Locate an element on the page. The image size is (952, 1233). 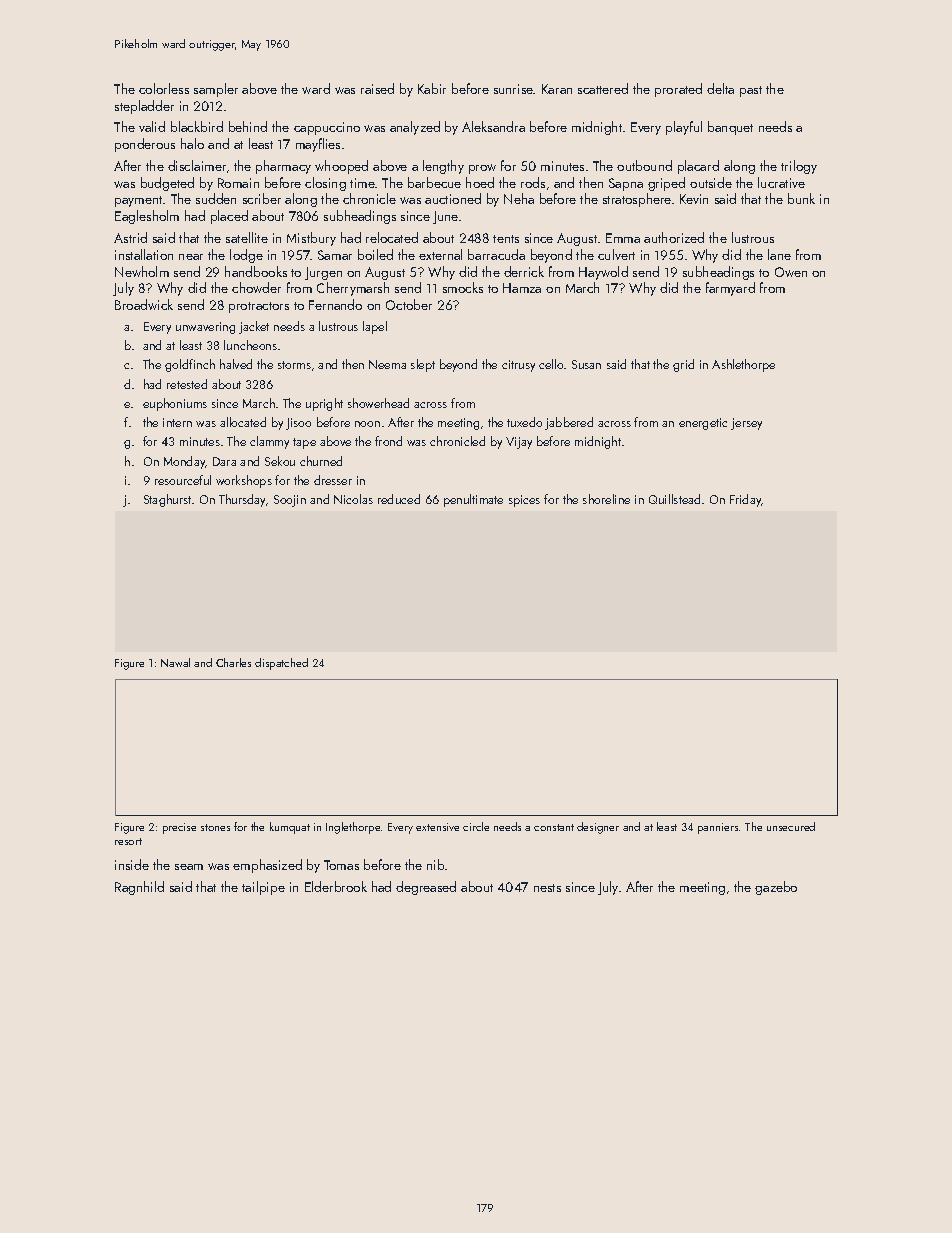
playful is located at coordinates (684, 128).
